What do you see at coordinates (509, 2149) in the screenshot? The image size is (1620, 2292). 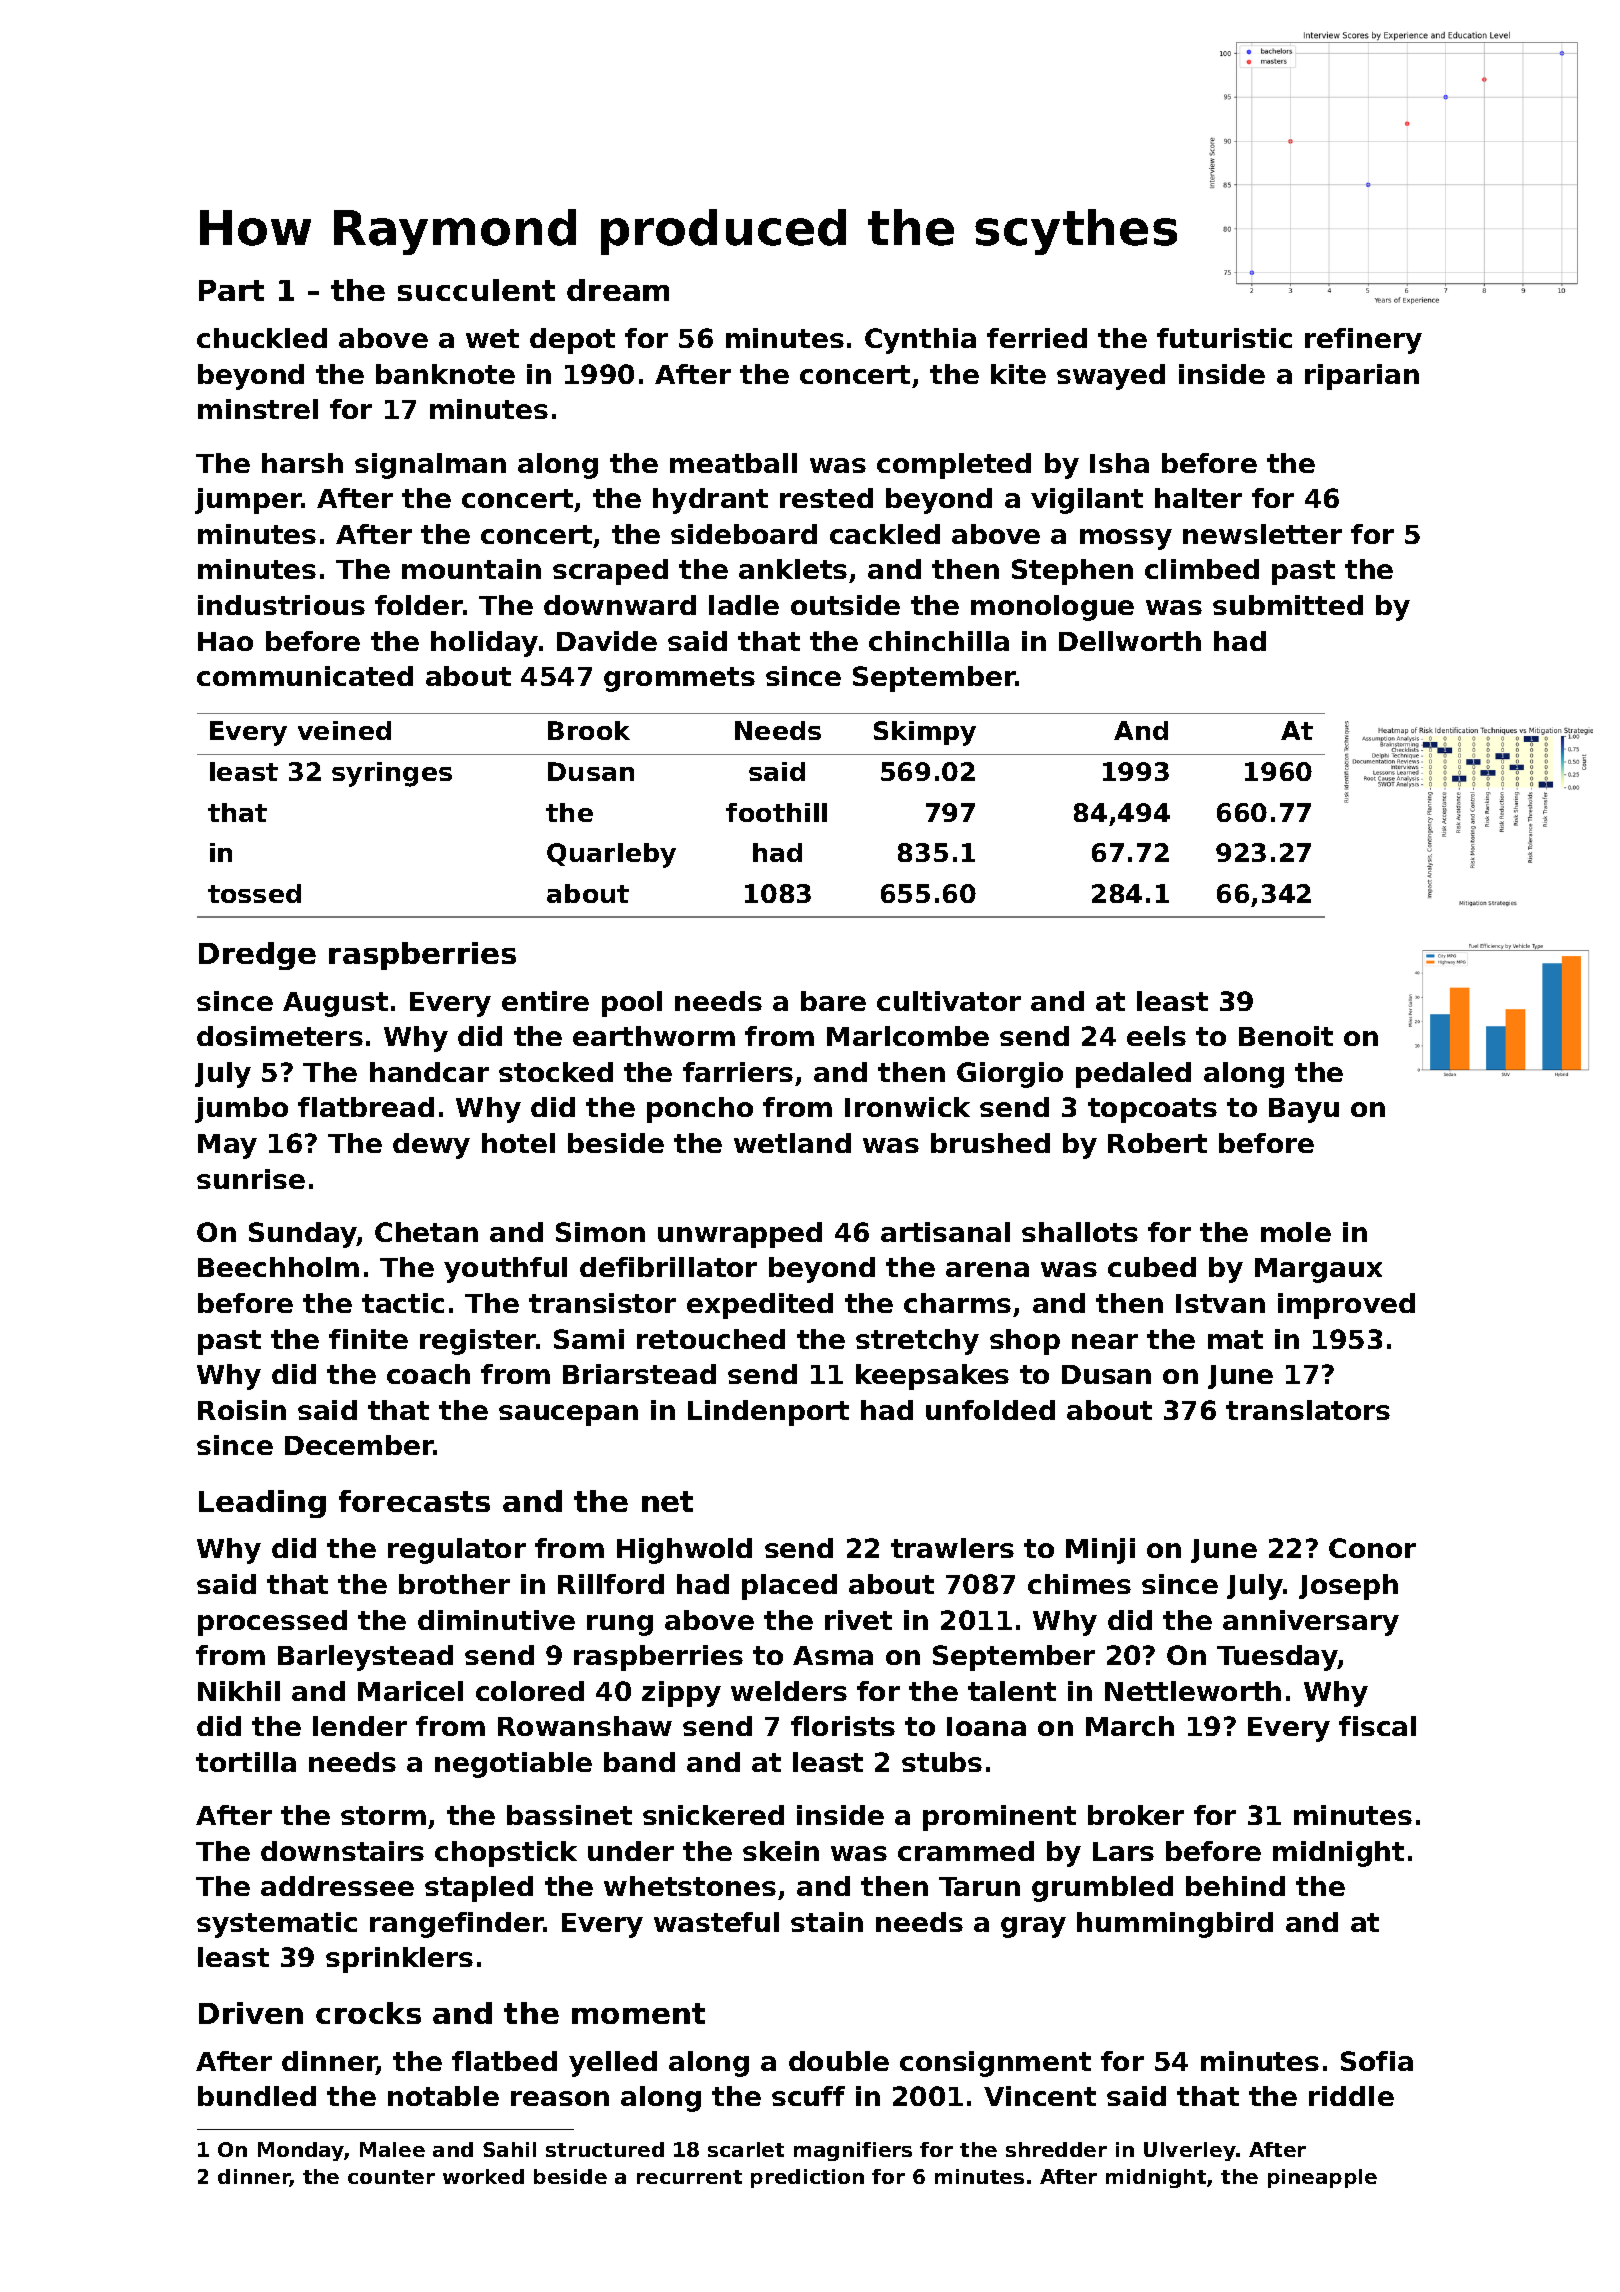 I see `Sahil` at bounding box center [509, 2149].
